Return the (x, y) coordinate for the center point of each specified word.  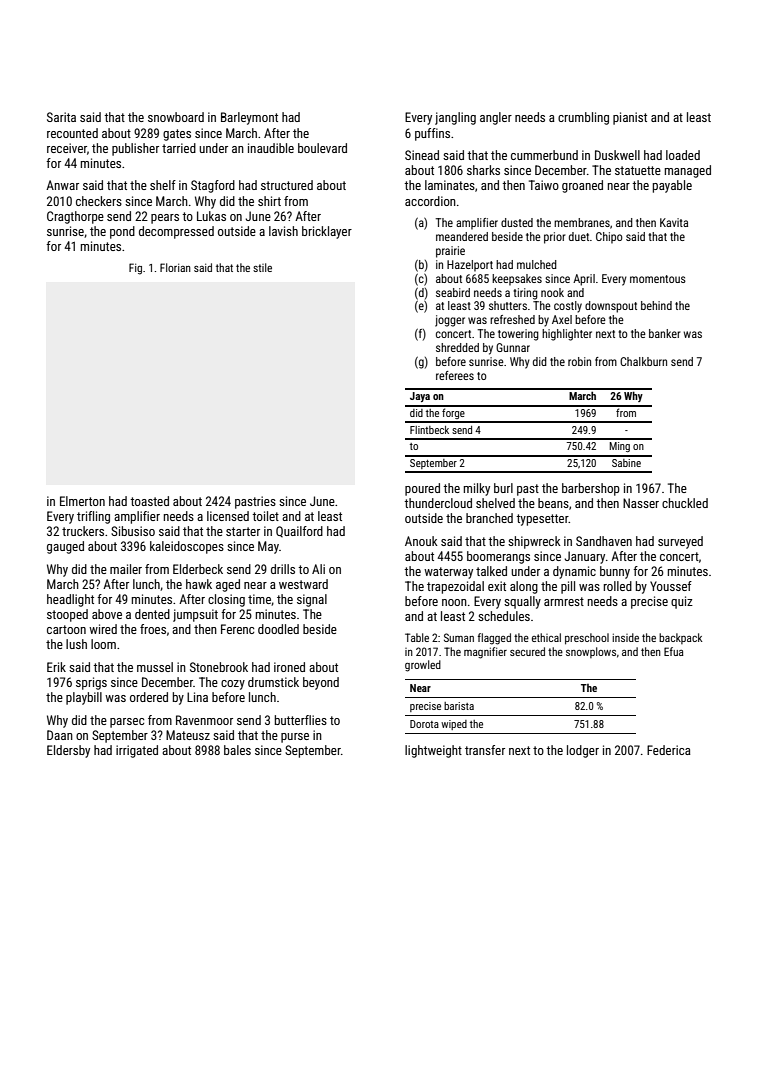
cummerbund (544, 155)
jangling (455, 118)
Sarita (61, 117)
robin (579, 361)
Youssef (671, 586)
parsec (127, 723)
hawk (199, 584)
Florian (175, 267)
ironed (289, 667)
